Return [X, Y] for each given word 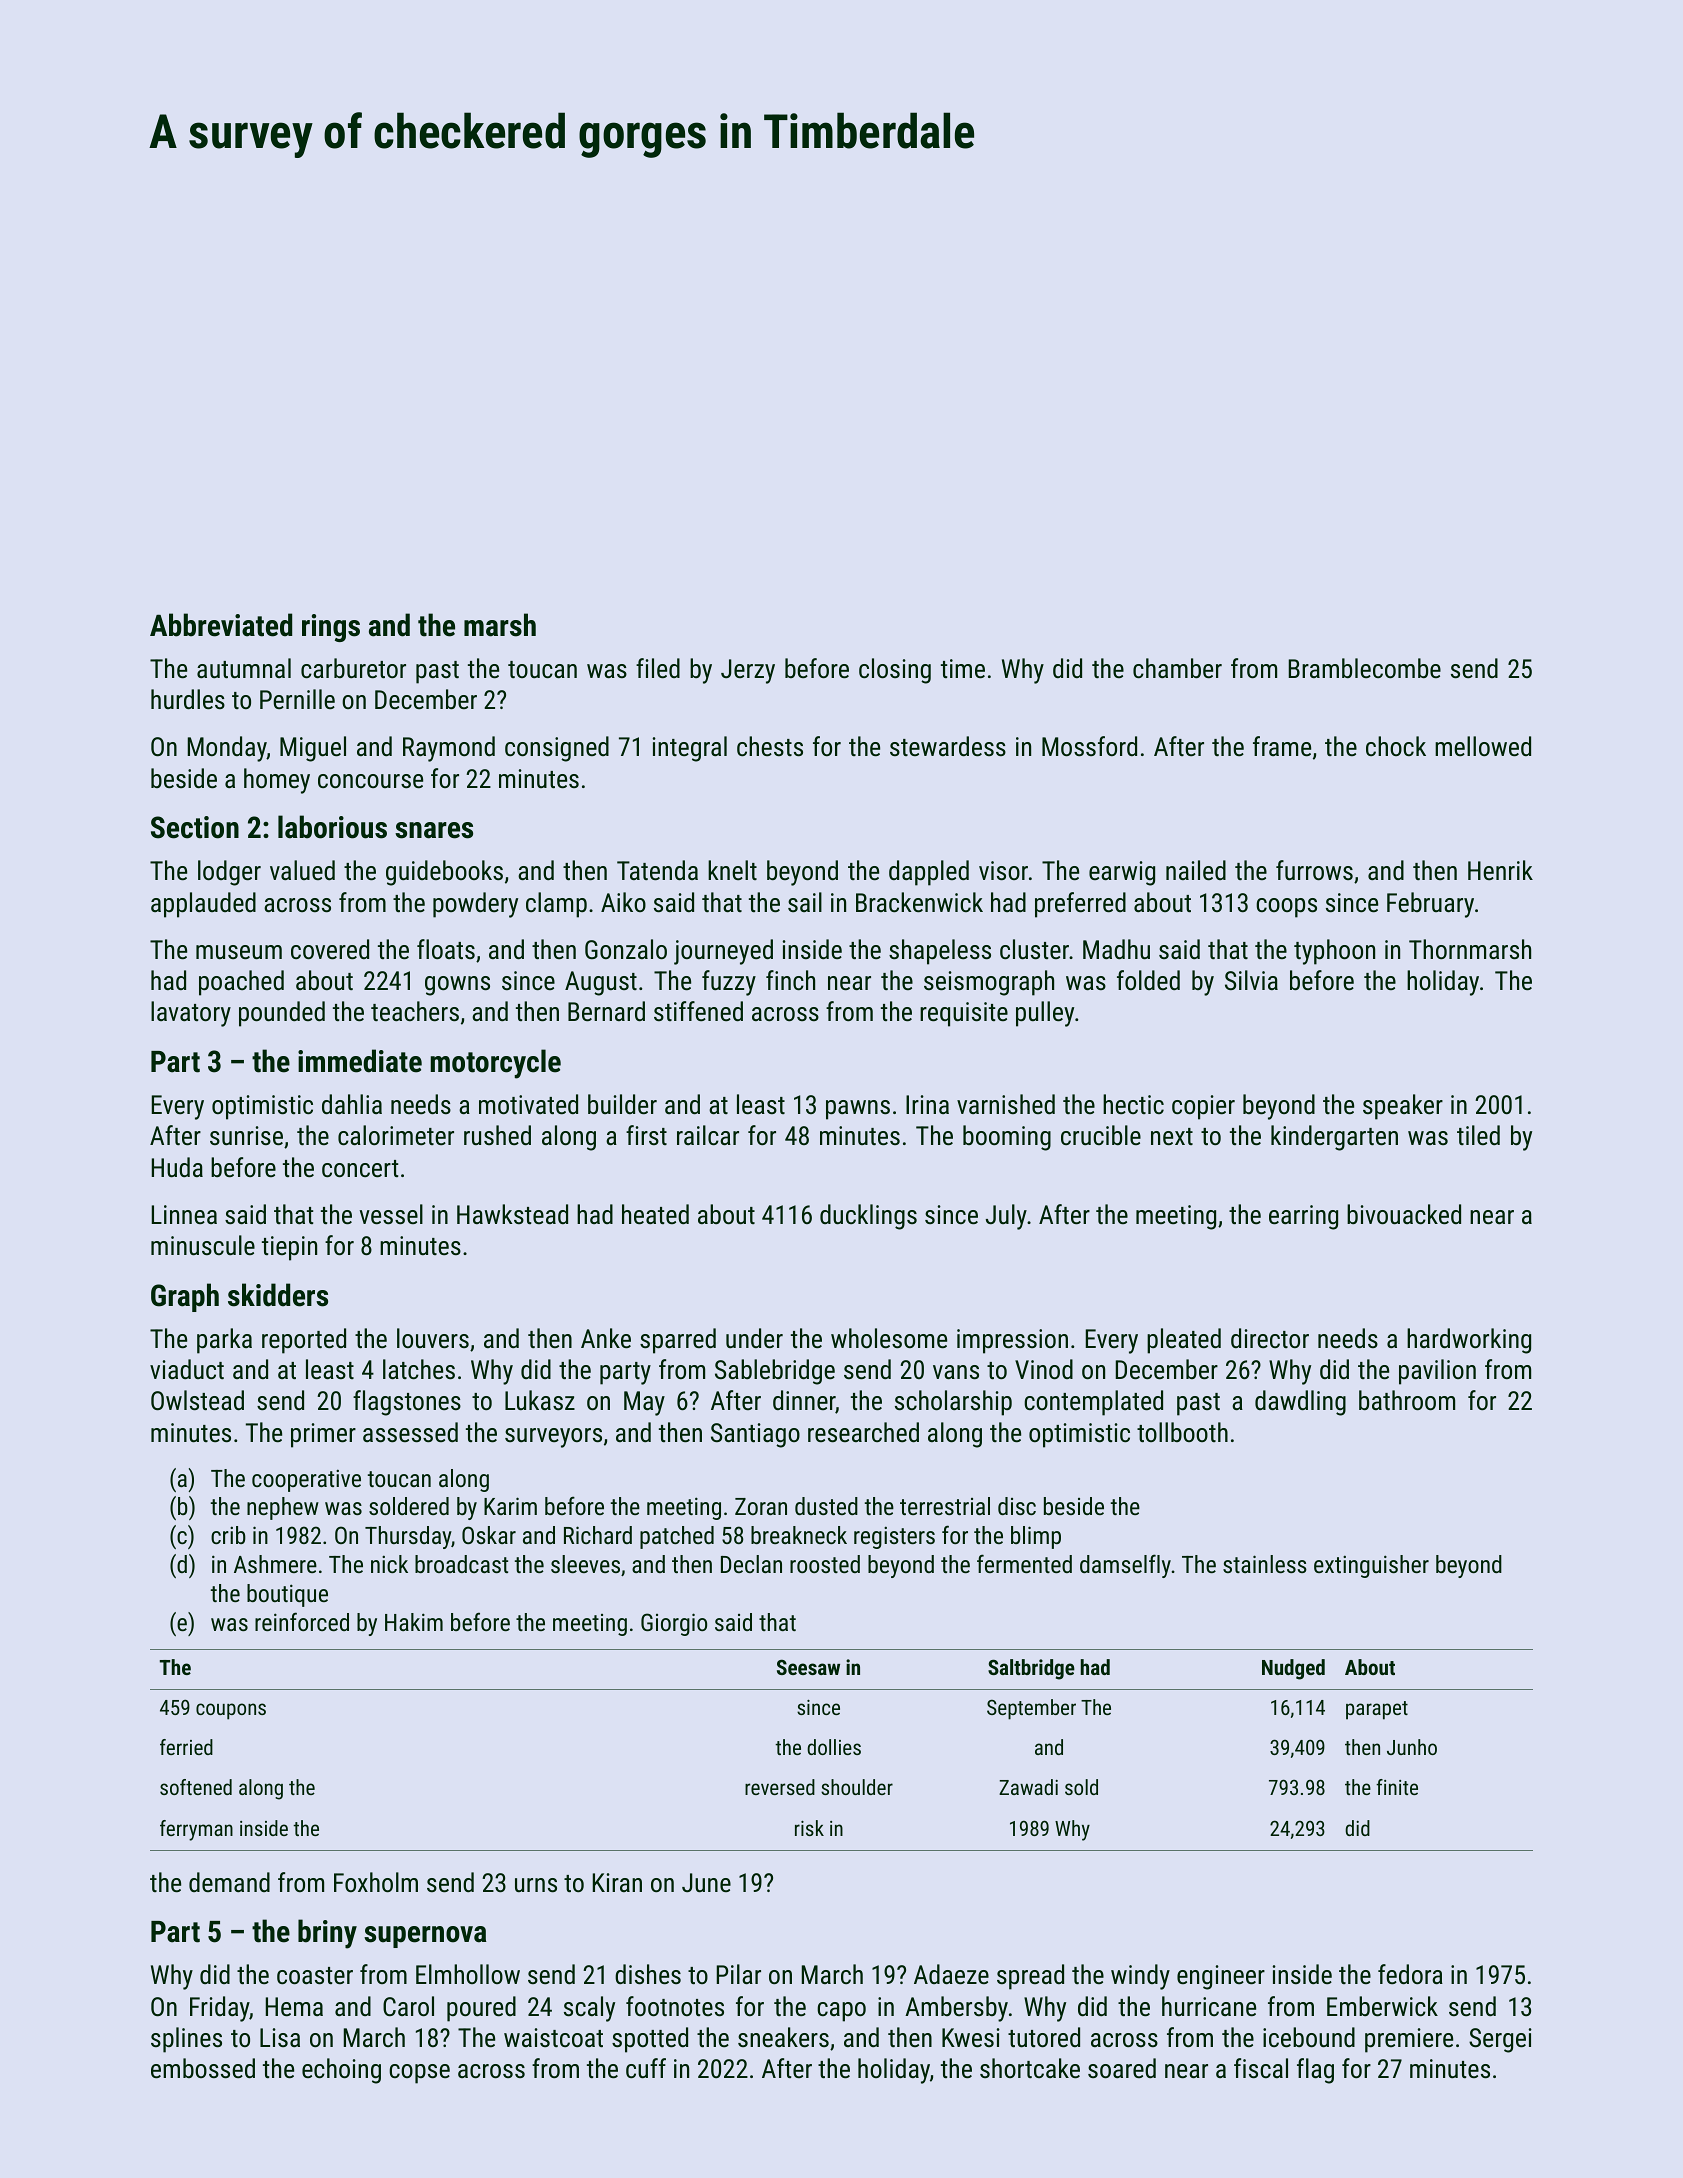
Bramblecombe [1365, 668]
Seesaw [808, 1667]
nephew [283, 1508]
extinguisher [1371, 1566]
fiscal [1261, 2068]
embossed [203, 2068]
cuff [646, 2068]
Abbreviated [221, 625]
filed [658, 668]
